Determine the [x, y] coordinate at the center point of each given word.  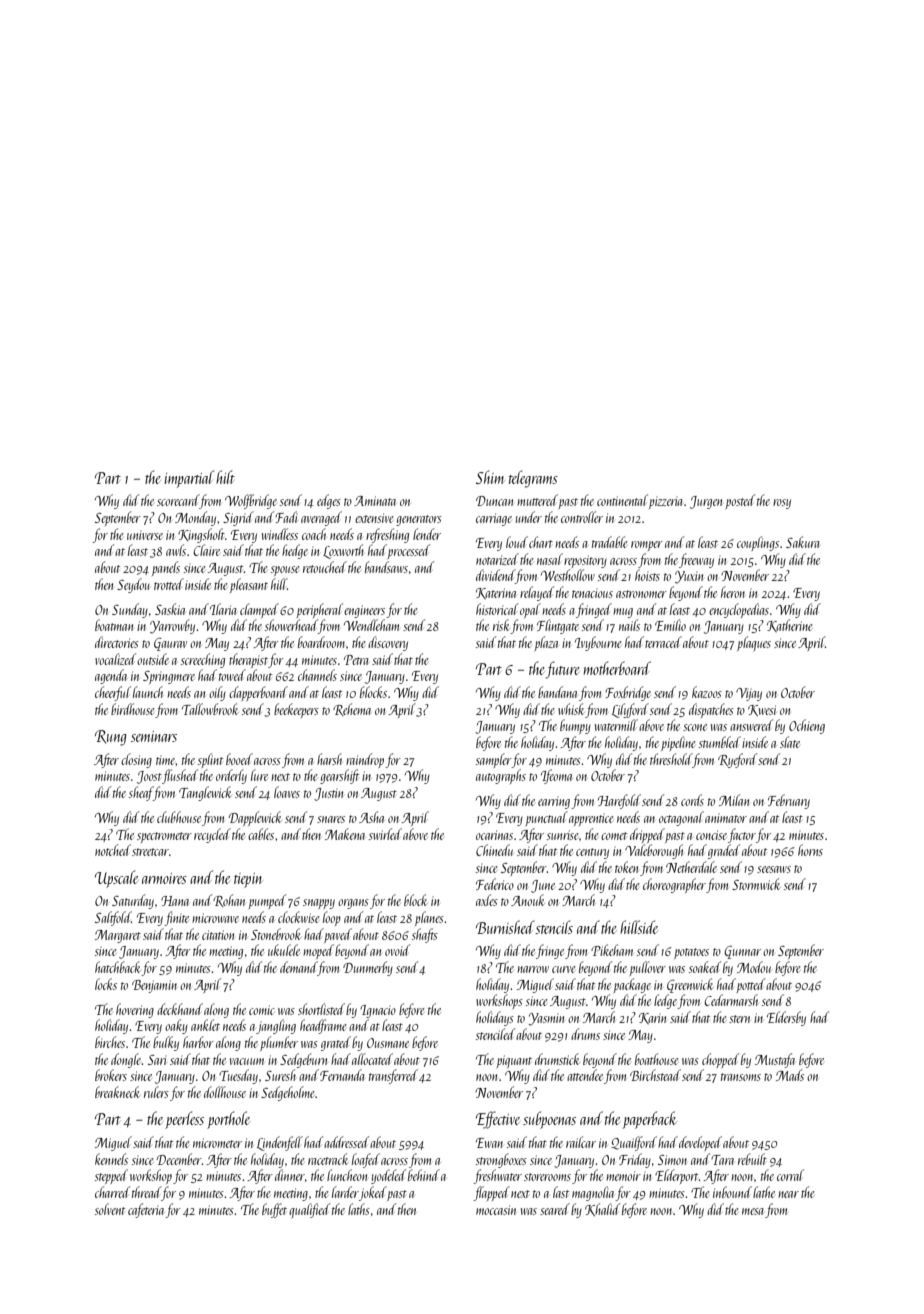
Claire [206, 550]
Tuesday [238, 1076]
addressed [346, 1142]
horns [810, 850]
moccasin [496, 1210]
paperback [650, 1120]
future [563, 670]
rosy [782, 504]
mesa [753, 1211]
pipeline [678, 743]
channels [317, 675]
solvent [110, 1209]
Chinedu [494, 850]
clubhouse [179, 817]
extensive [374, 518]
